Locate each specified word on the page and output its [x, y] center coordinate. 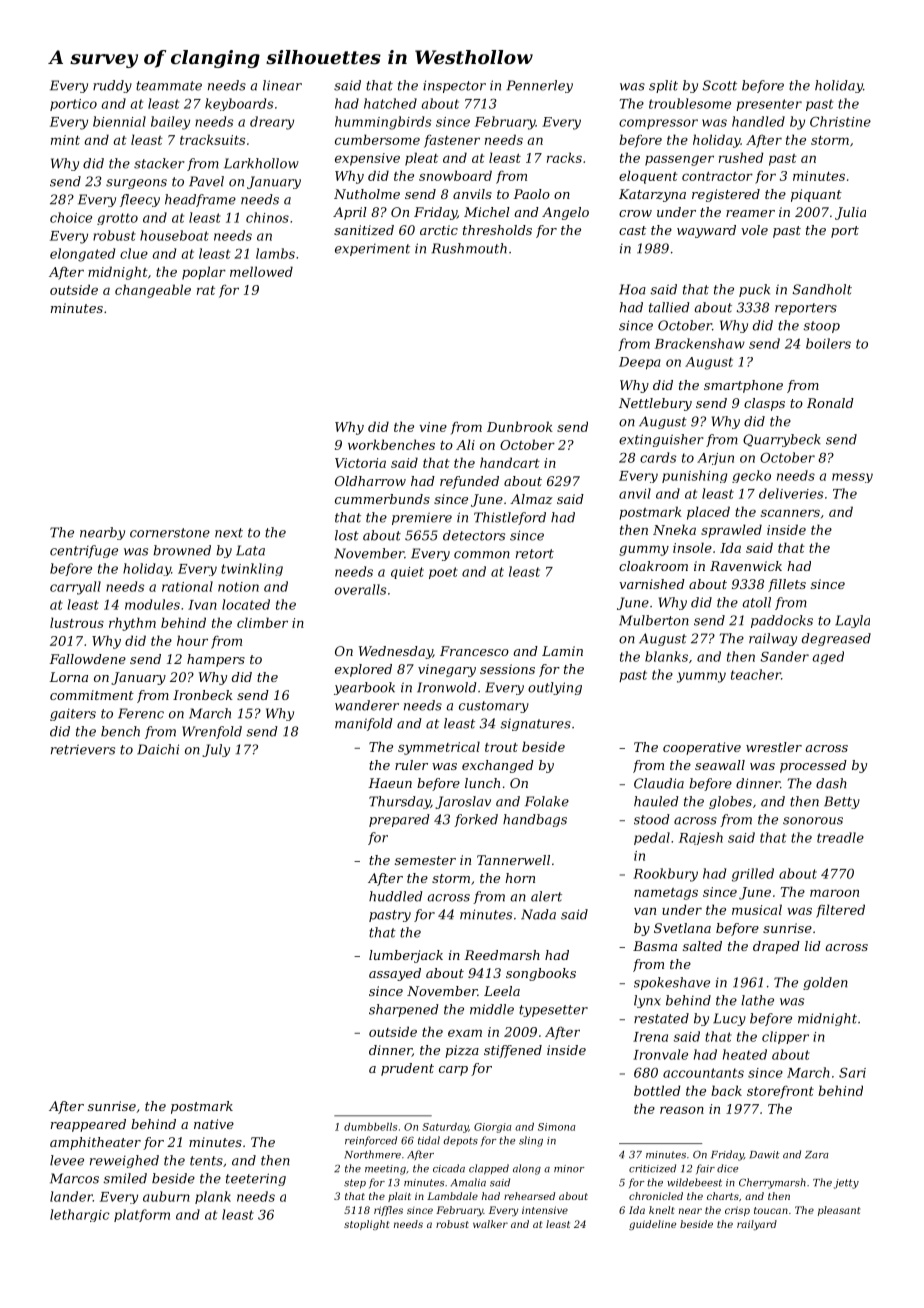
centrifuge [84, 551]
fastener [452, 141]
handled [758, 121]
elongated [82, 255]
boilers [828, 343]
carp [453, 1071]
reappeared [88, 1125]
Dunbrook [520, 426]
